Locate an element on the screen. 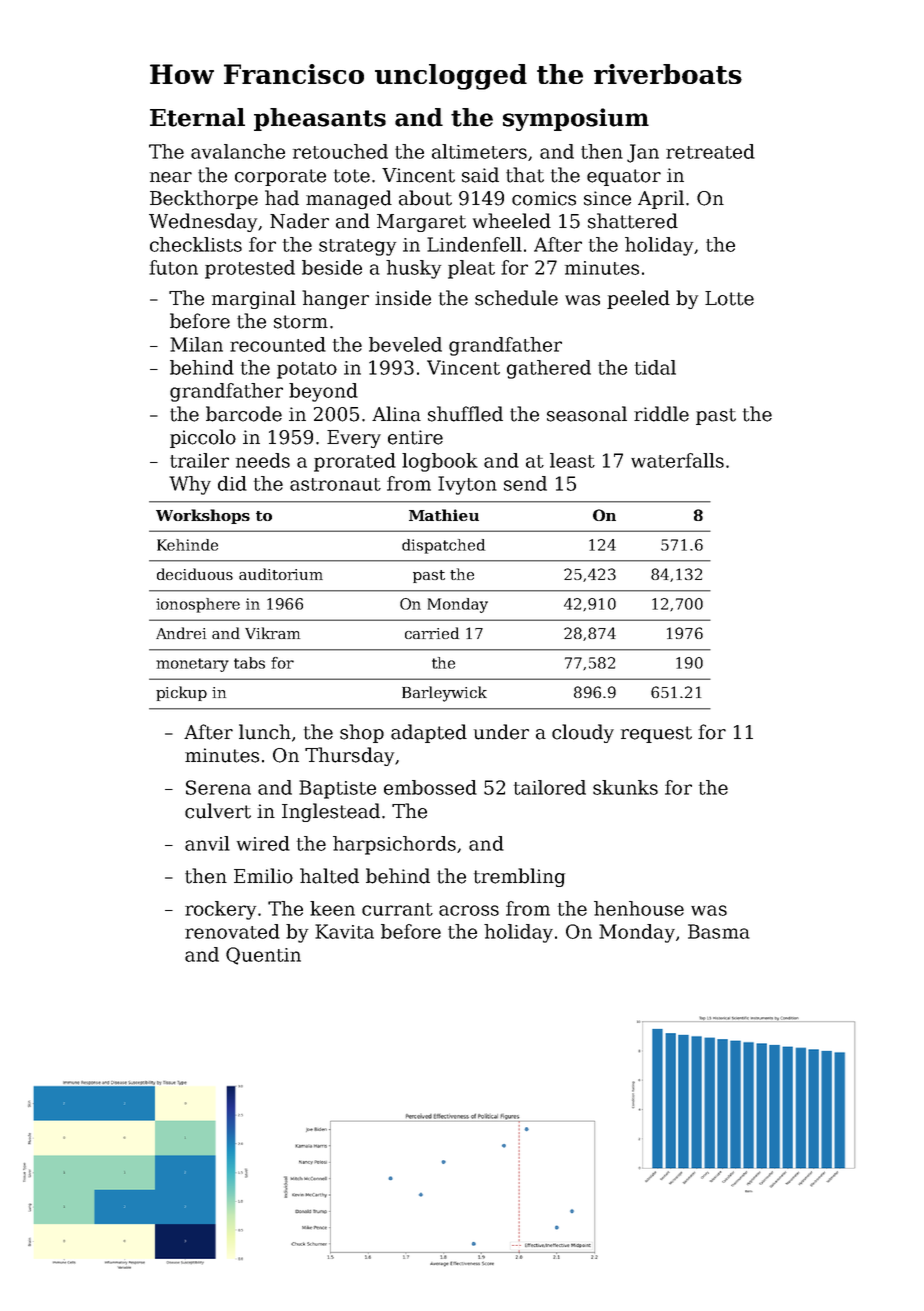 This screenshot has height=1311, width=924. potato is located at coordinates (307, 370).
